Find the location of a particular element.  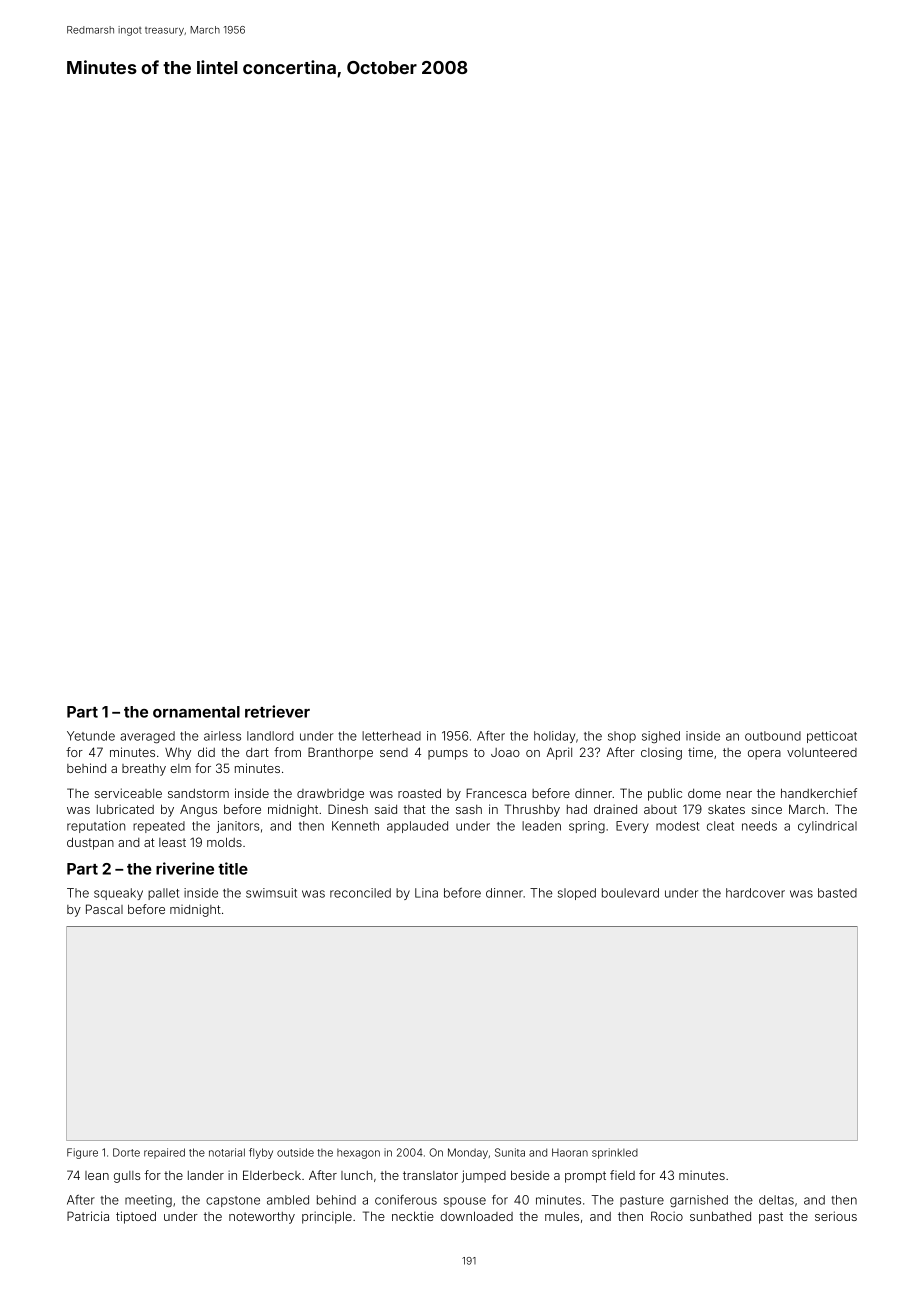

downloaded is located at coordinates (476, 1216).
